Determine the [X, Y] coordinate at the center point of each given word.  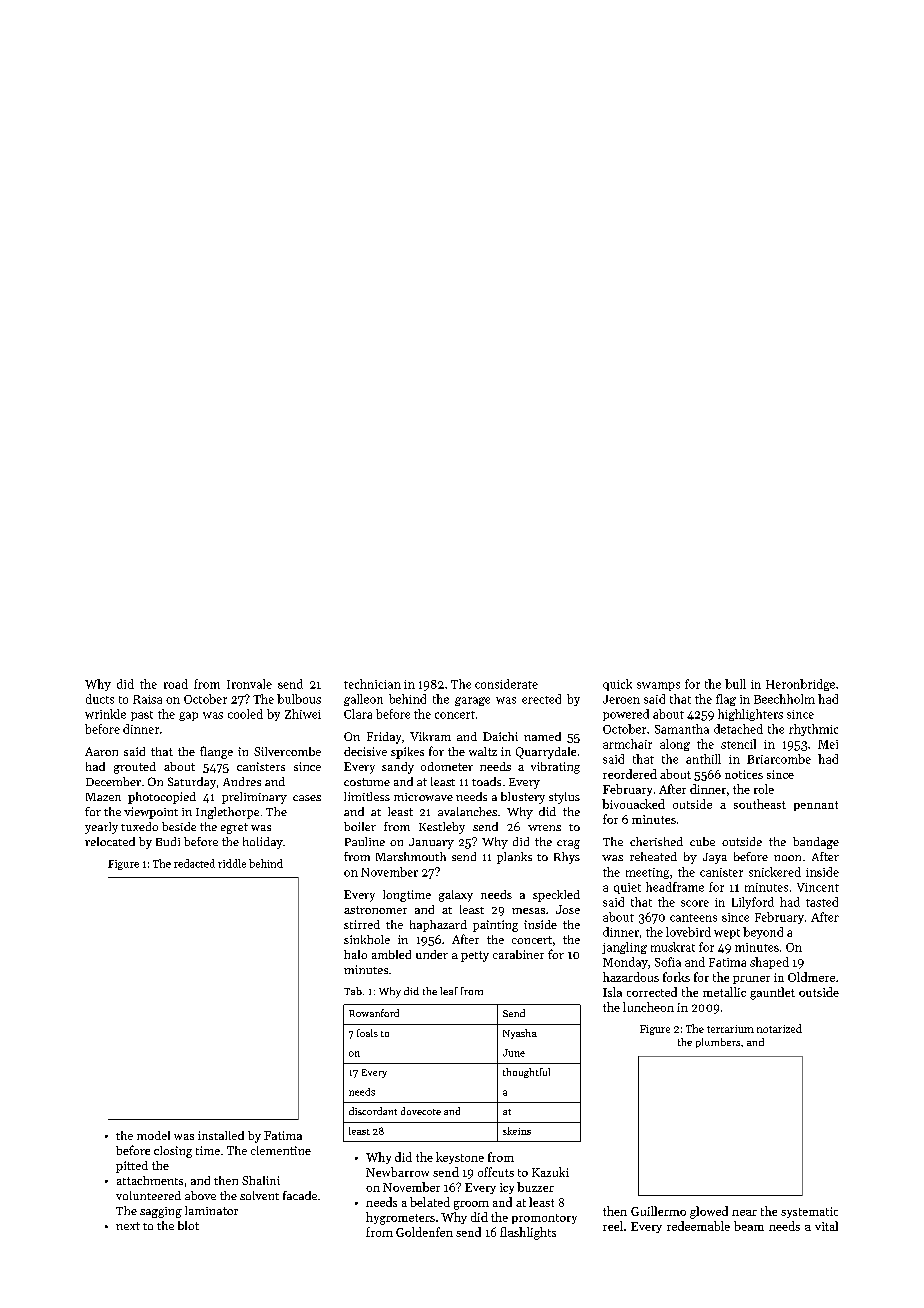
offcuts [496, 1172]
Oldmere [811, 977]
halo [355, 954]
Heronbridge [800, 685]
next [128, 1226]
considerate [506, 684]
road [176, 684]
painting [495, 926]
